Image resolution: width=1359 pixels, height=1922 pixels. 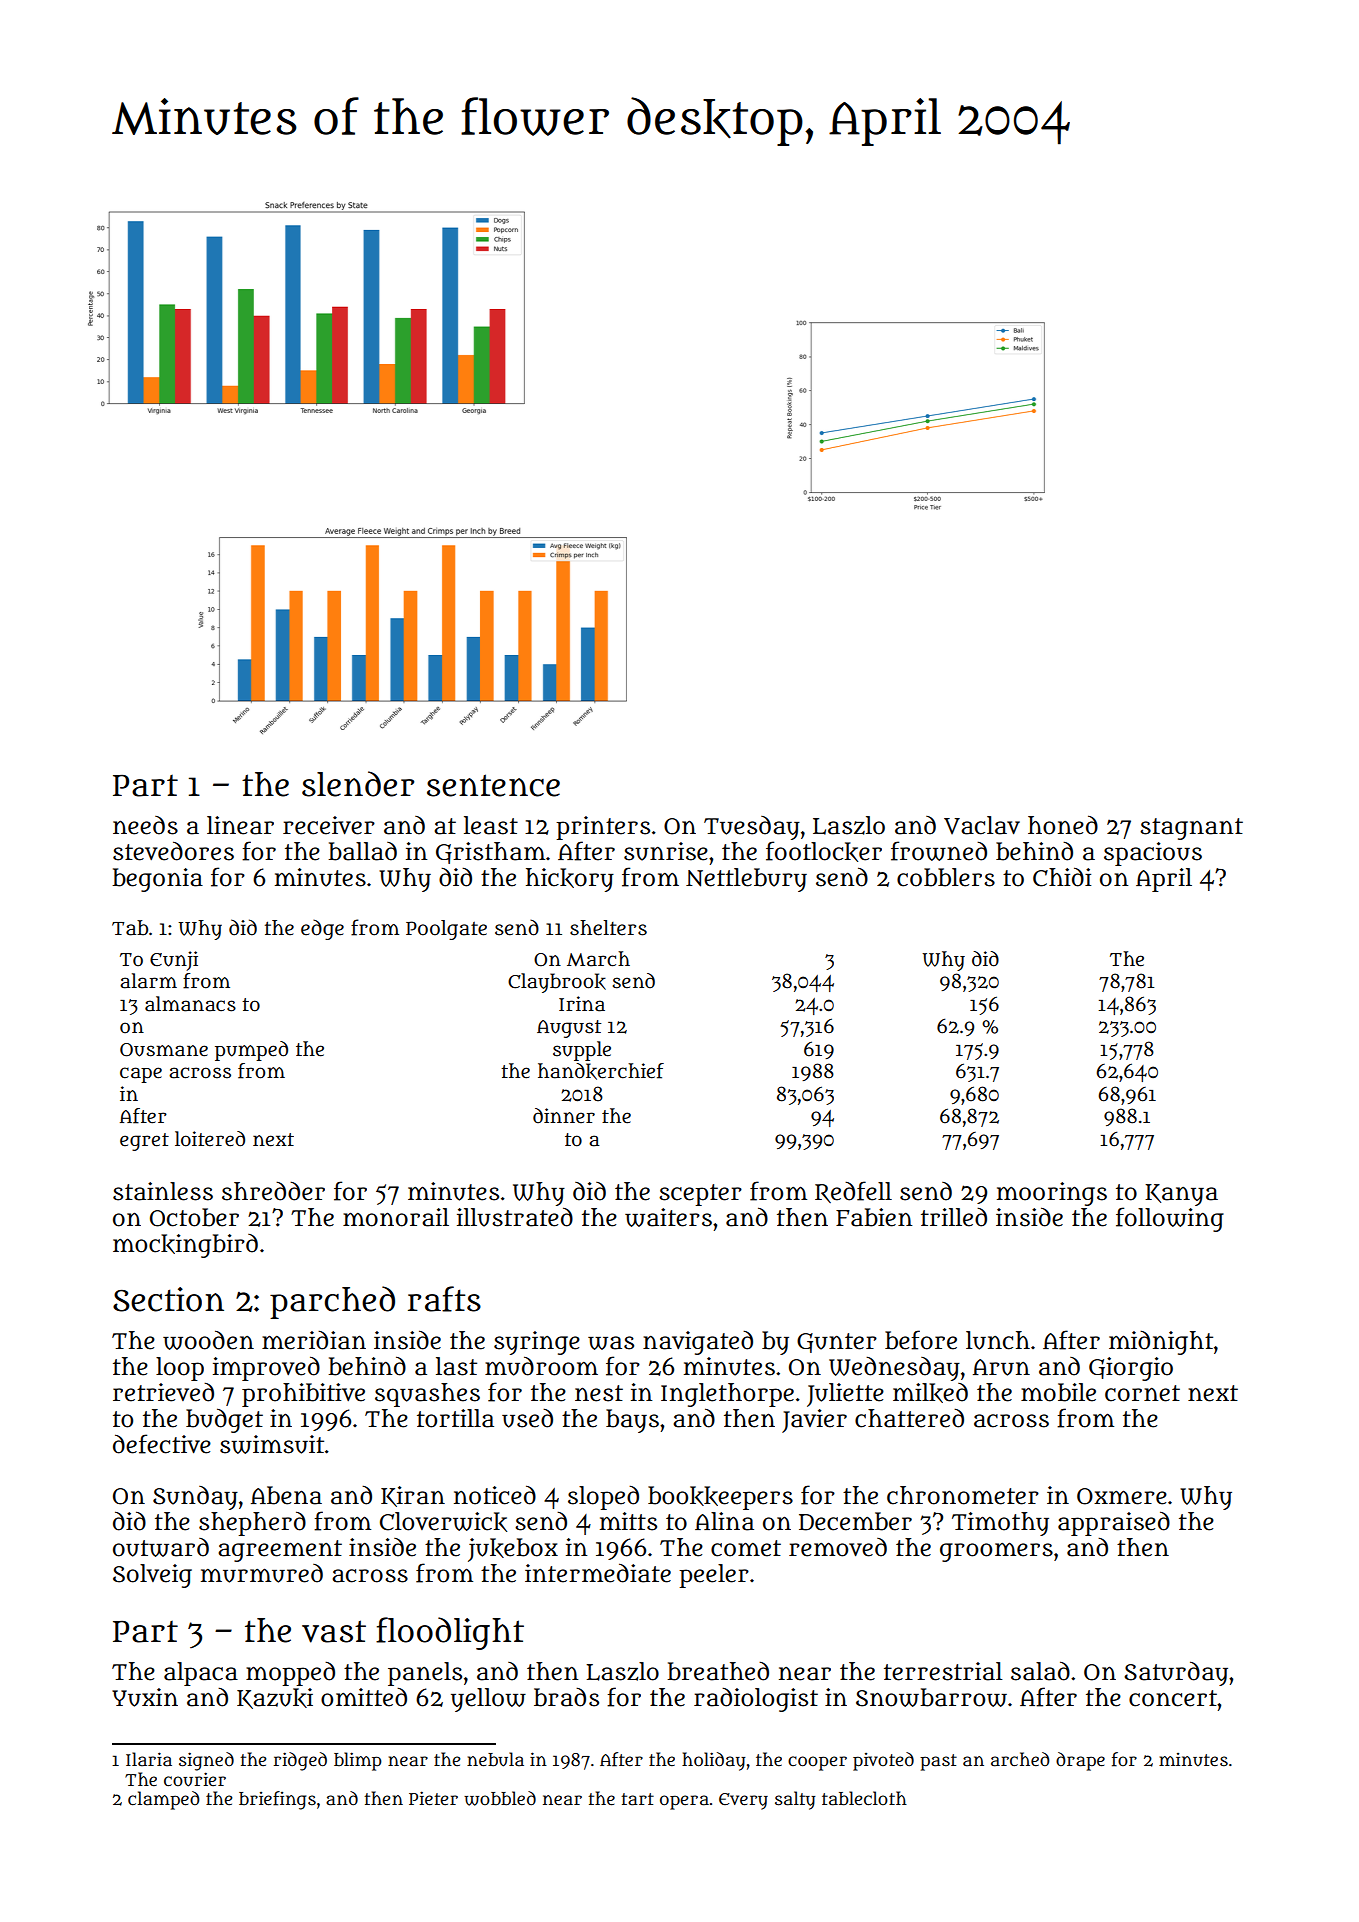 What do you see at coordinates (608, 928) in the screenshot?
I see `shelters` at bounding box center [608, 928].
